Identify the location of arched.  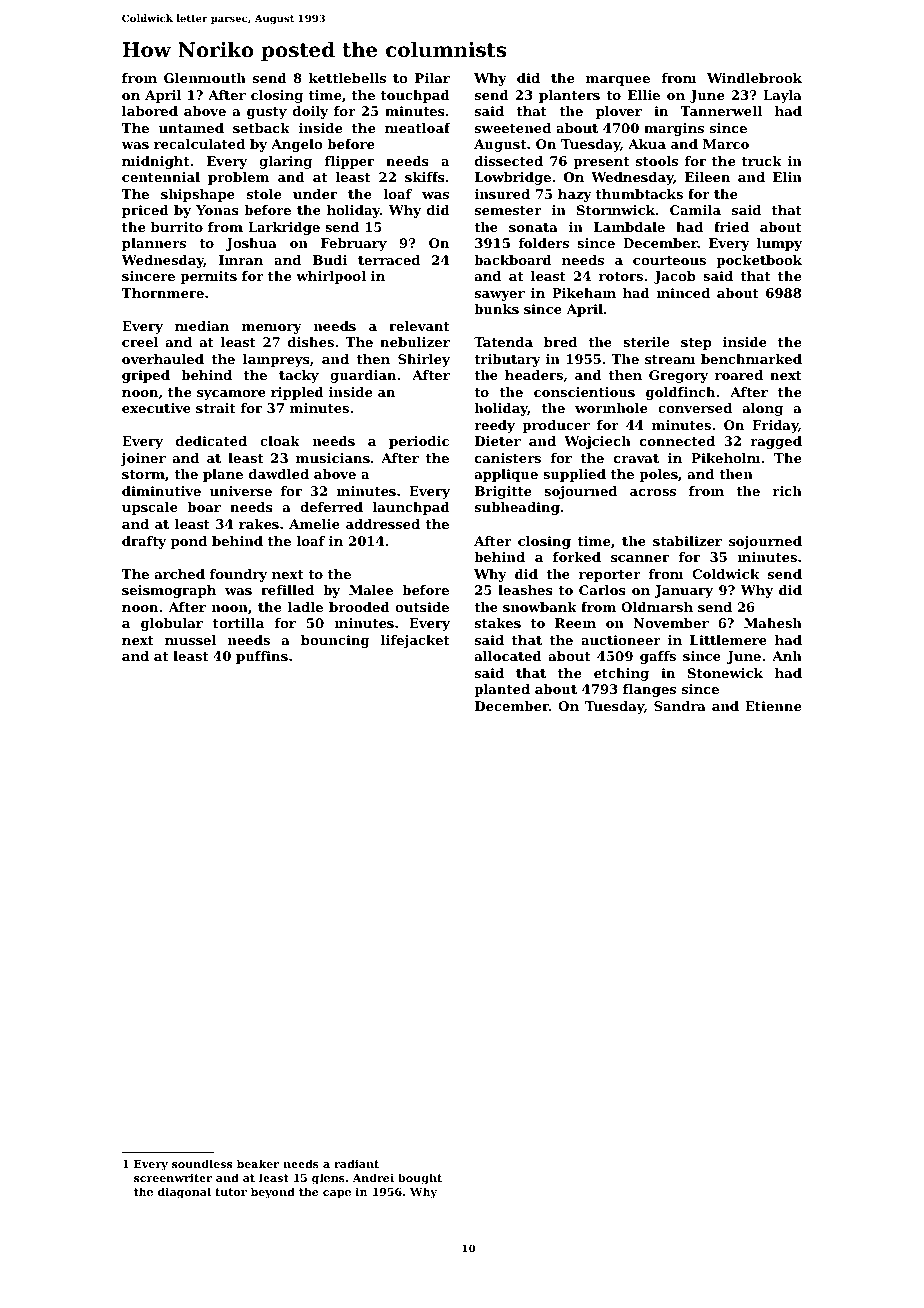
(180, 574).
